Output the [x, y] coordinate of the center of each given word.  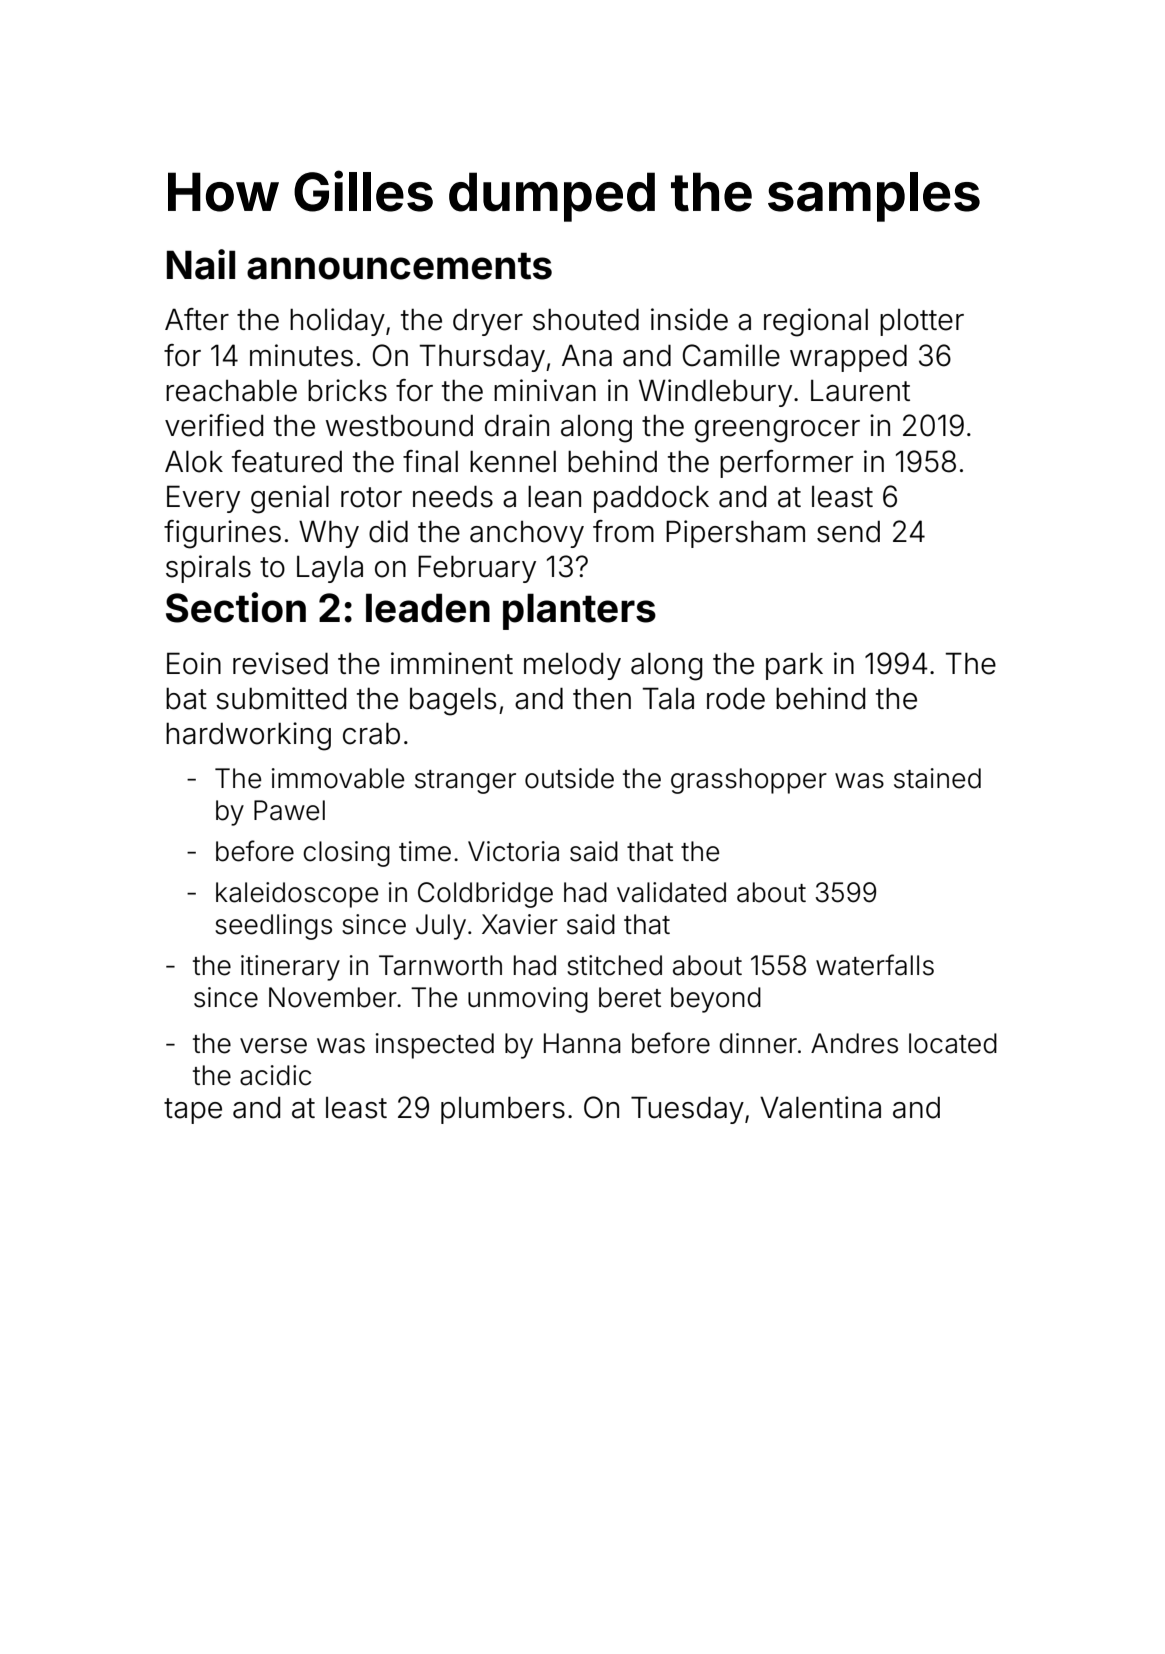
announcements [399, 266]
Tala [668, 698]
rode [736, 699]
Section [236, 607]
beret [630, 997]
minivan [545, 390]
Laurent [860, 391]
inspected [435, 1046]
